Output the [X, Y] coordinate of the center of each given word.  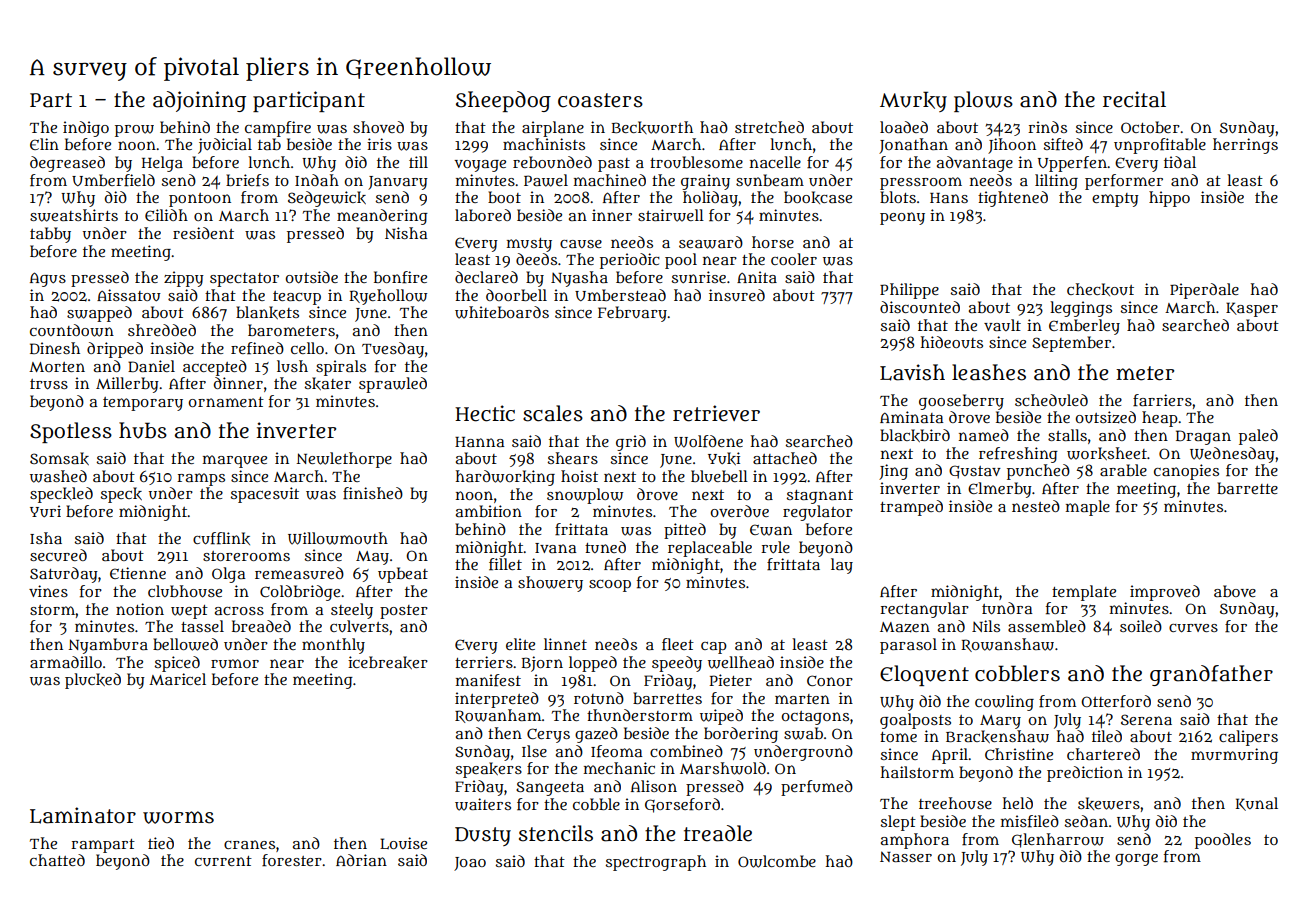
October [1150, 127]
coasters [600, 100]
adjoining [199, 101]
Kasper [1252, 309]
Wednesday [1232, 455]
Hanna [479, 442]
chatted [57, 860]
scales [553, 413]
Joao [470, 864]
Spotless [71, 432]
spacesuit [264, 495]
